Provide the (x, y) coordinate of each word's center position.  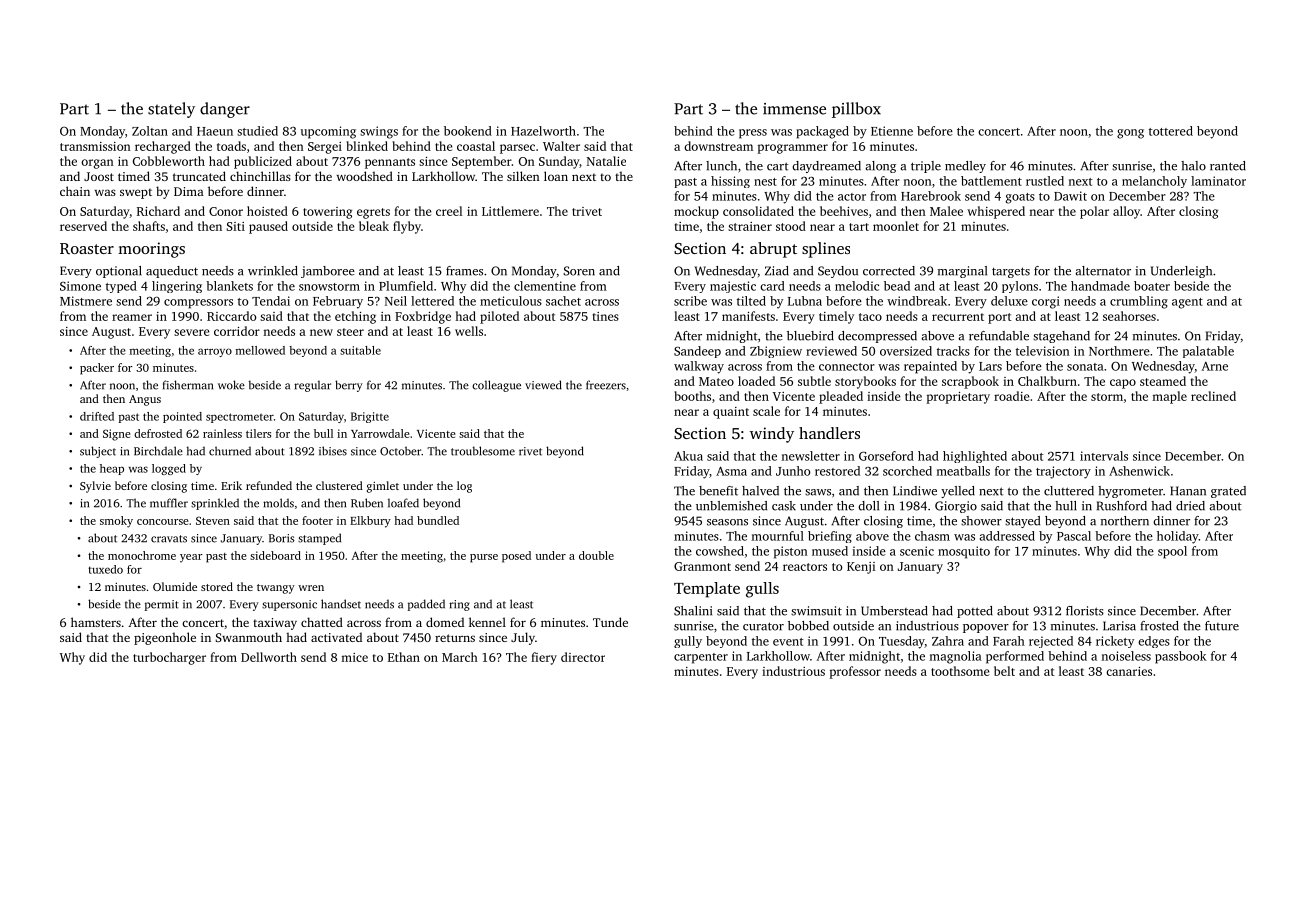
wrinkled (273, 271)
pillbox (856, 110)
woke (231, 385)
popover (986, 628)
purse (484, 558)
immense (794, 109)
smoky (116, 522)
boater (1152, 286)
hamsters (96, 622)
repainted (930, 367)
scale (766, 411)
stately (171, 110)
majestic (733, 287)
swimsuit (816, 611)
